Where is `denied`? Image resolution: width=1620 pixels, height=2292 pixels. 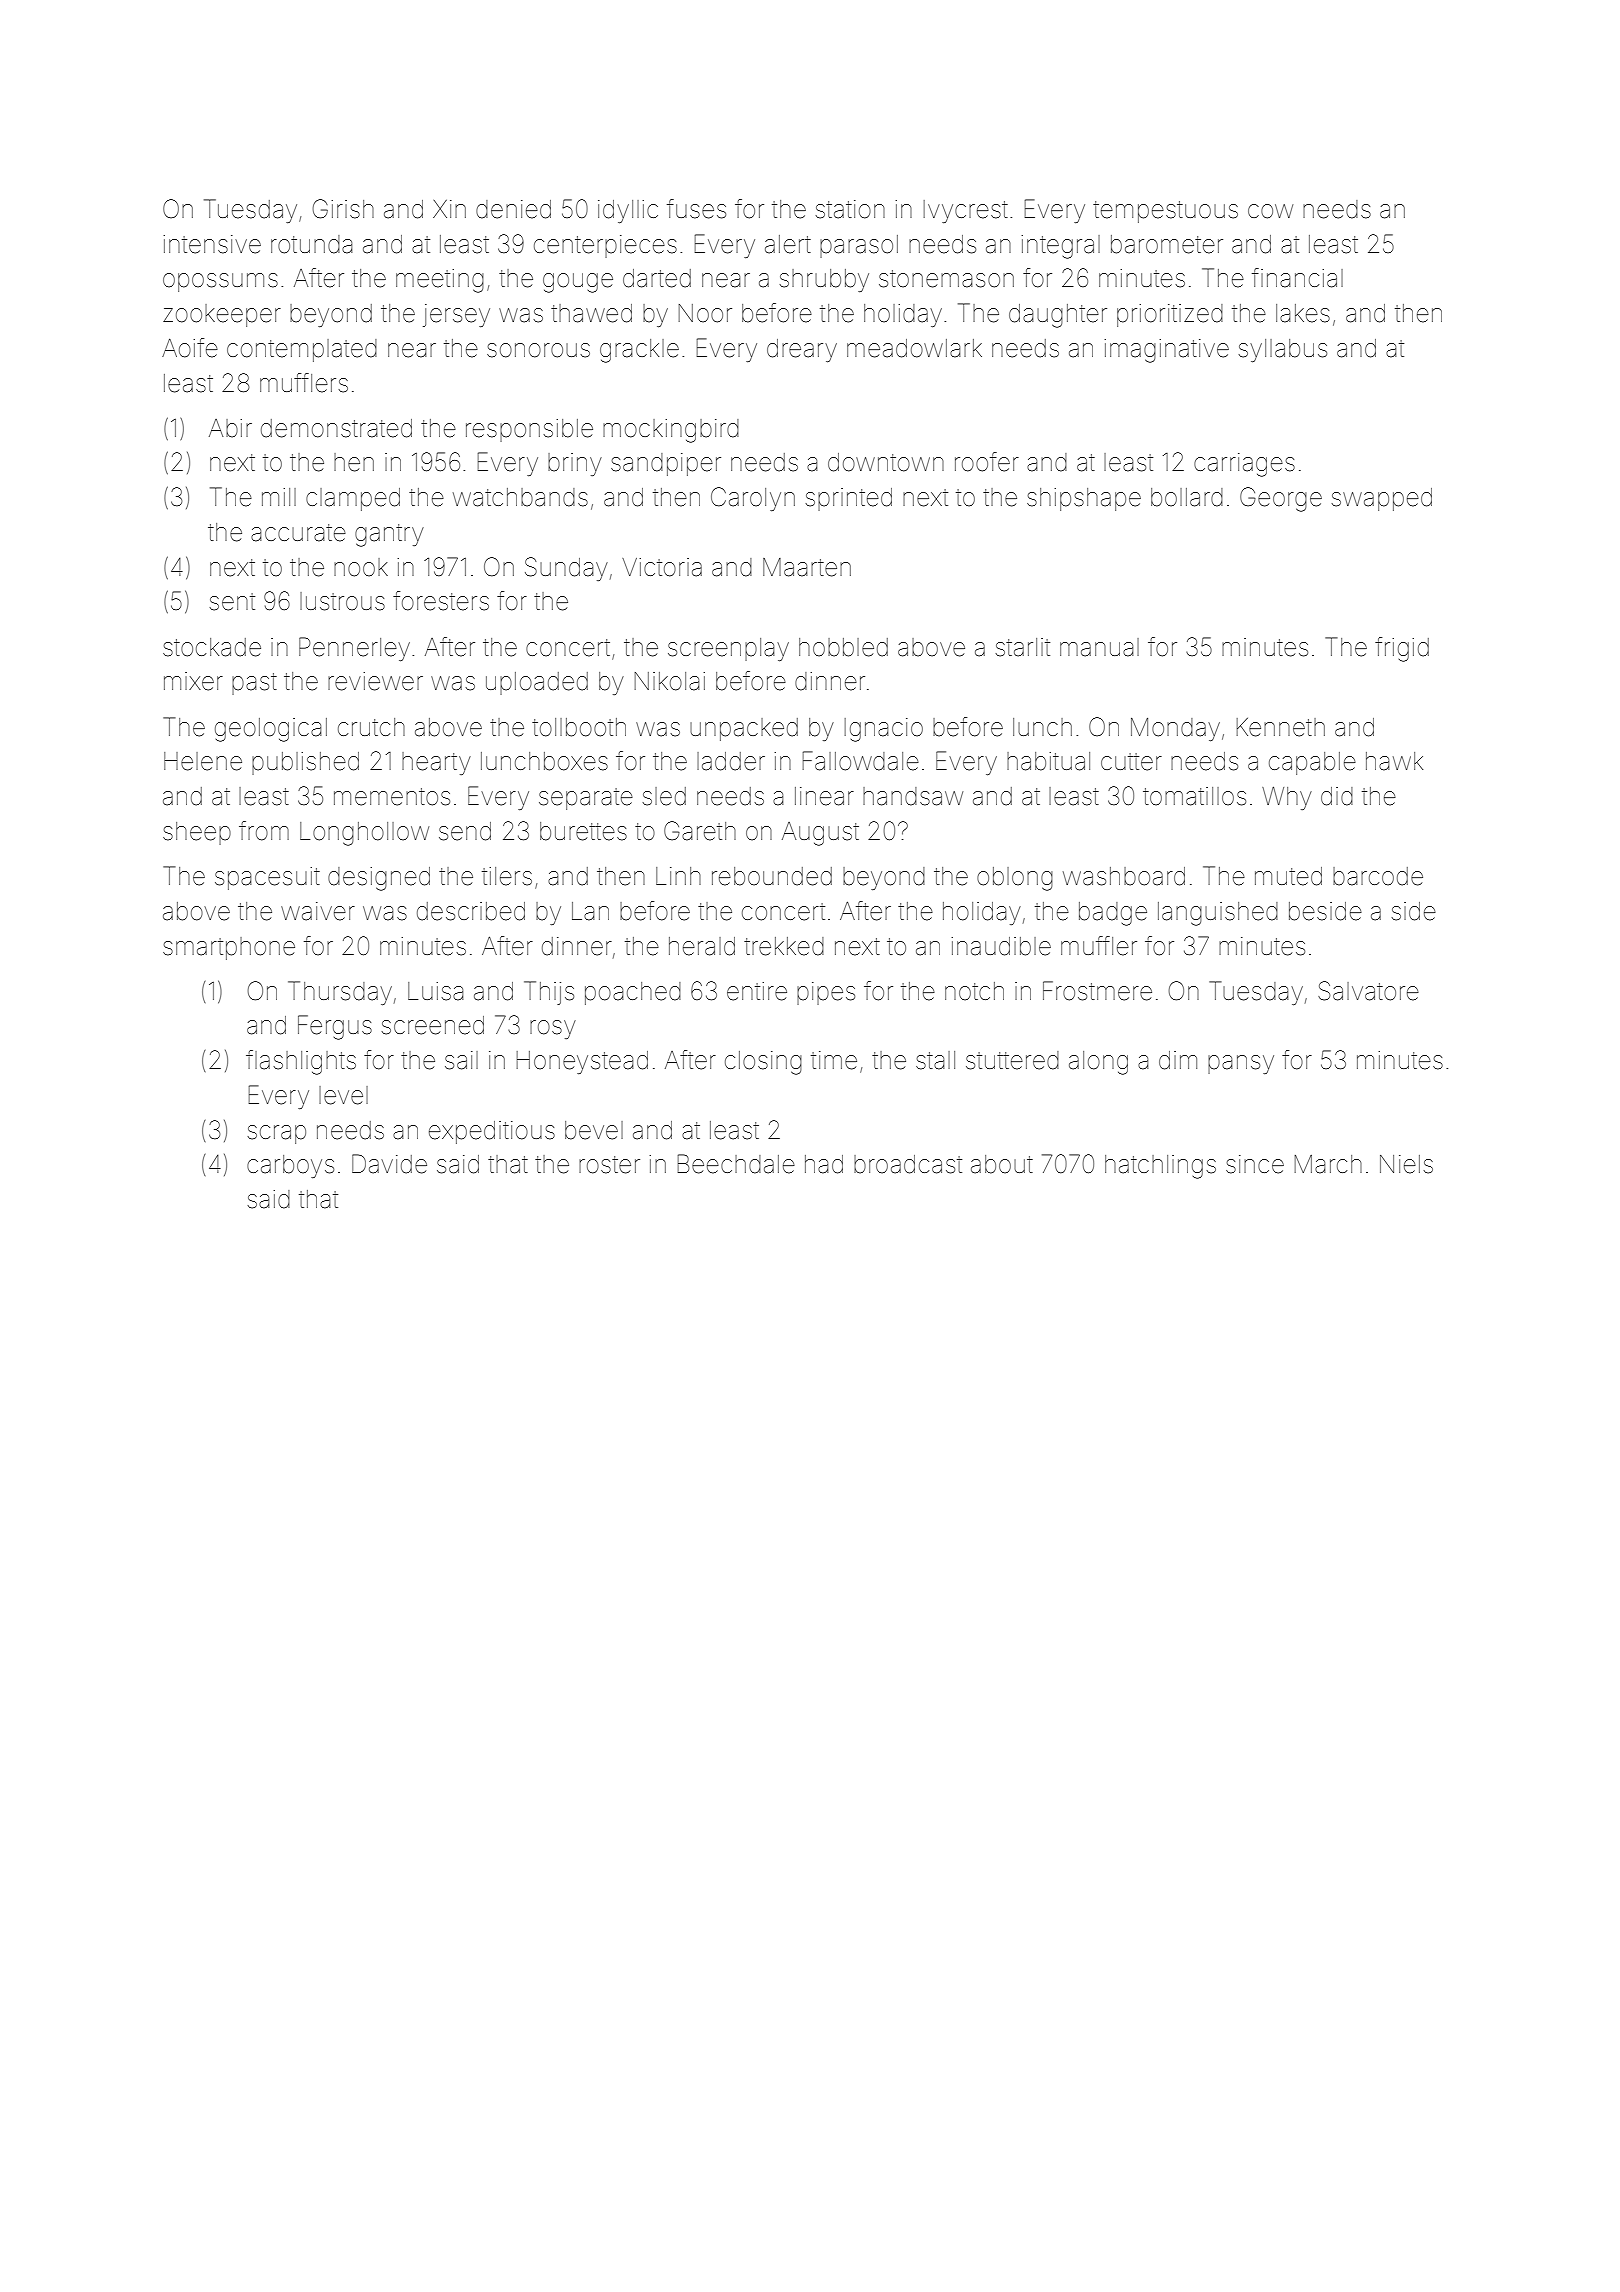 denied is located at coordinates (513, 209).
